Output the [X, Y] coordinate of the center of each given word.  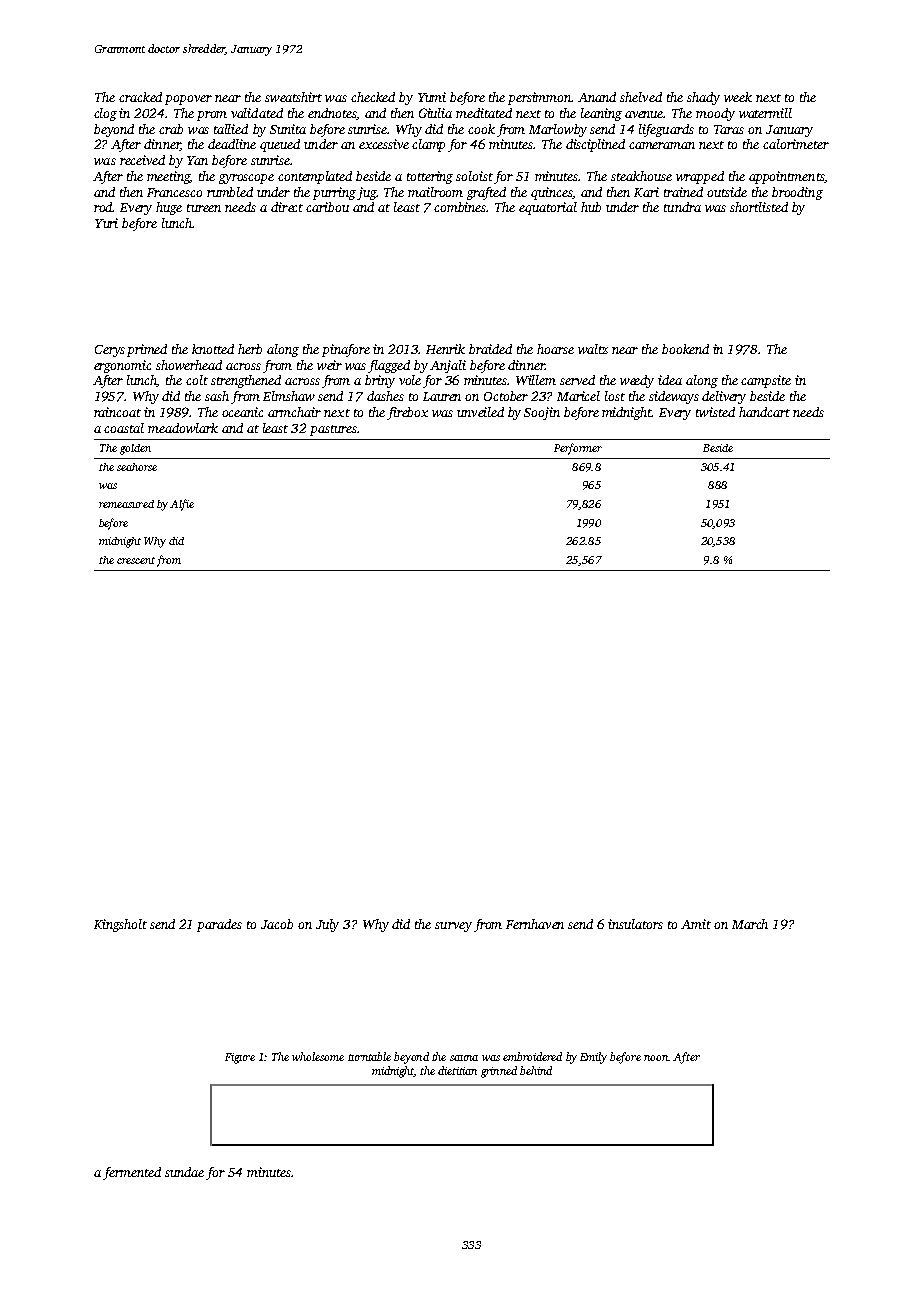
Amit [696, 924]
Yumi [432, 97]
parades [219, 925]
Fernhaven [535, 924]
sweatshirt [293, 97]
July [327, 925]
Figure [240, 1058]
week [738, 97]
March [750, 924]
